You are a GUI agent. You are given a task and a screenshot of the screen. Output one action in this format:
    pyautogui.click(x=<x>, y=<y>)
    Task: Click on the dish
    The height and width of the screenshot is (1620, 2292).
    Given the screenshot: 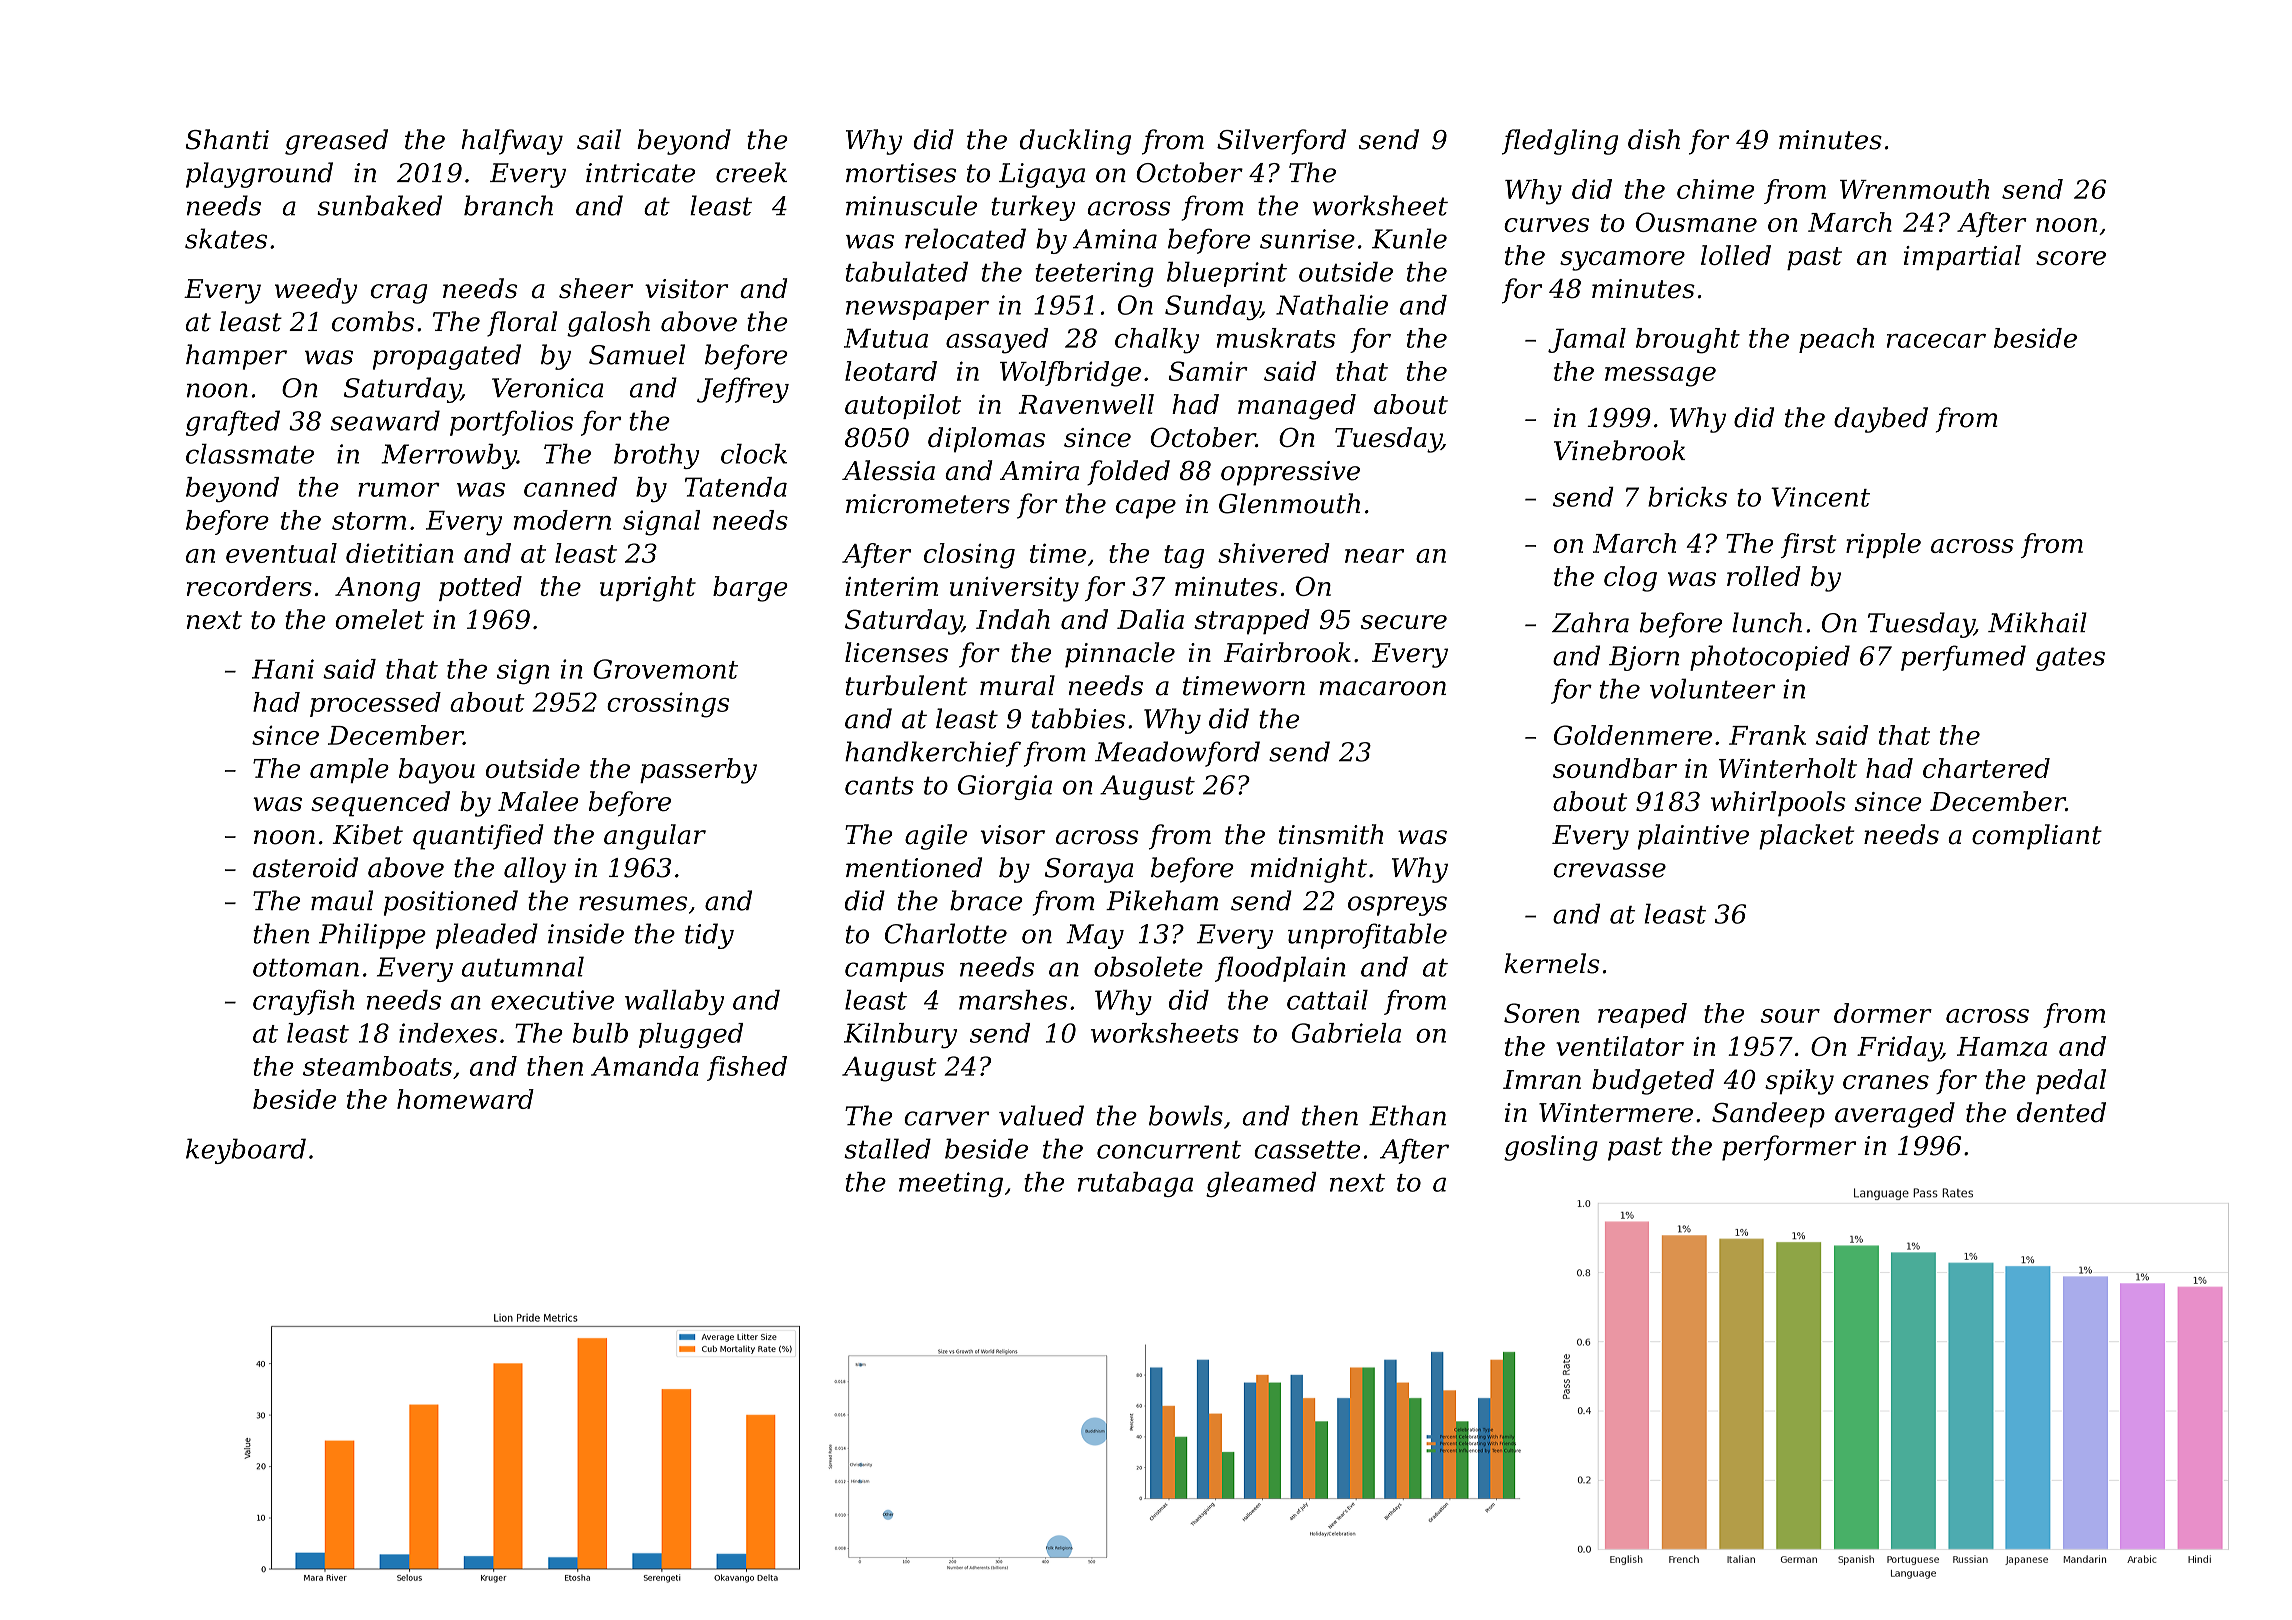 What is the action you would take?
    pyautogui.click(x=1654, y=139)
